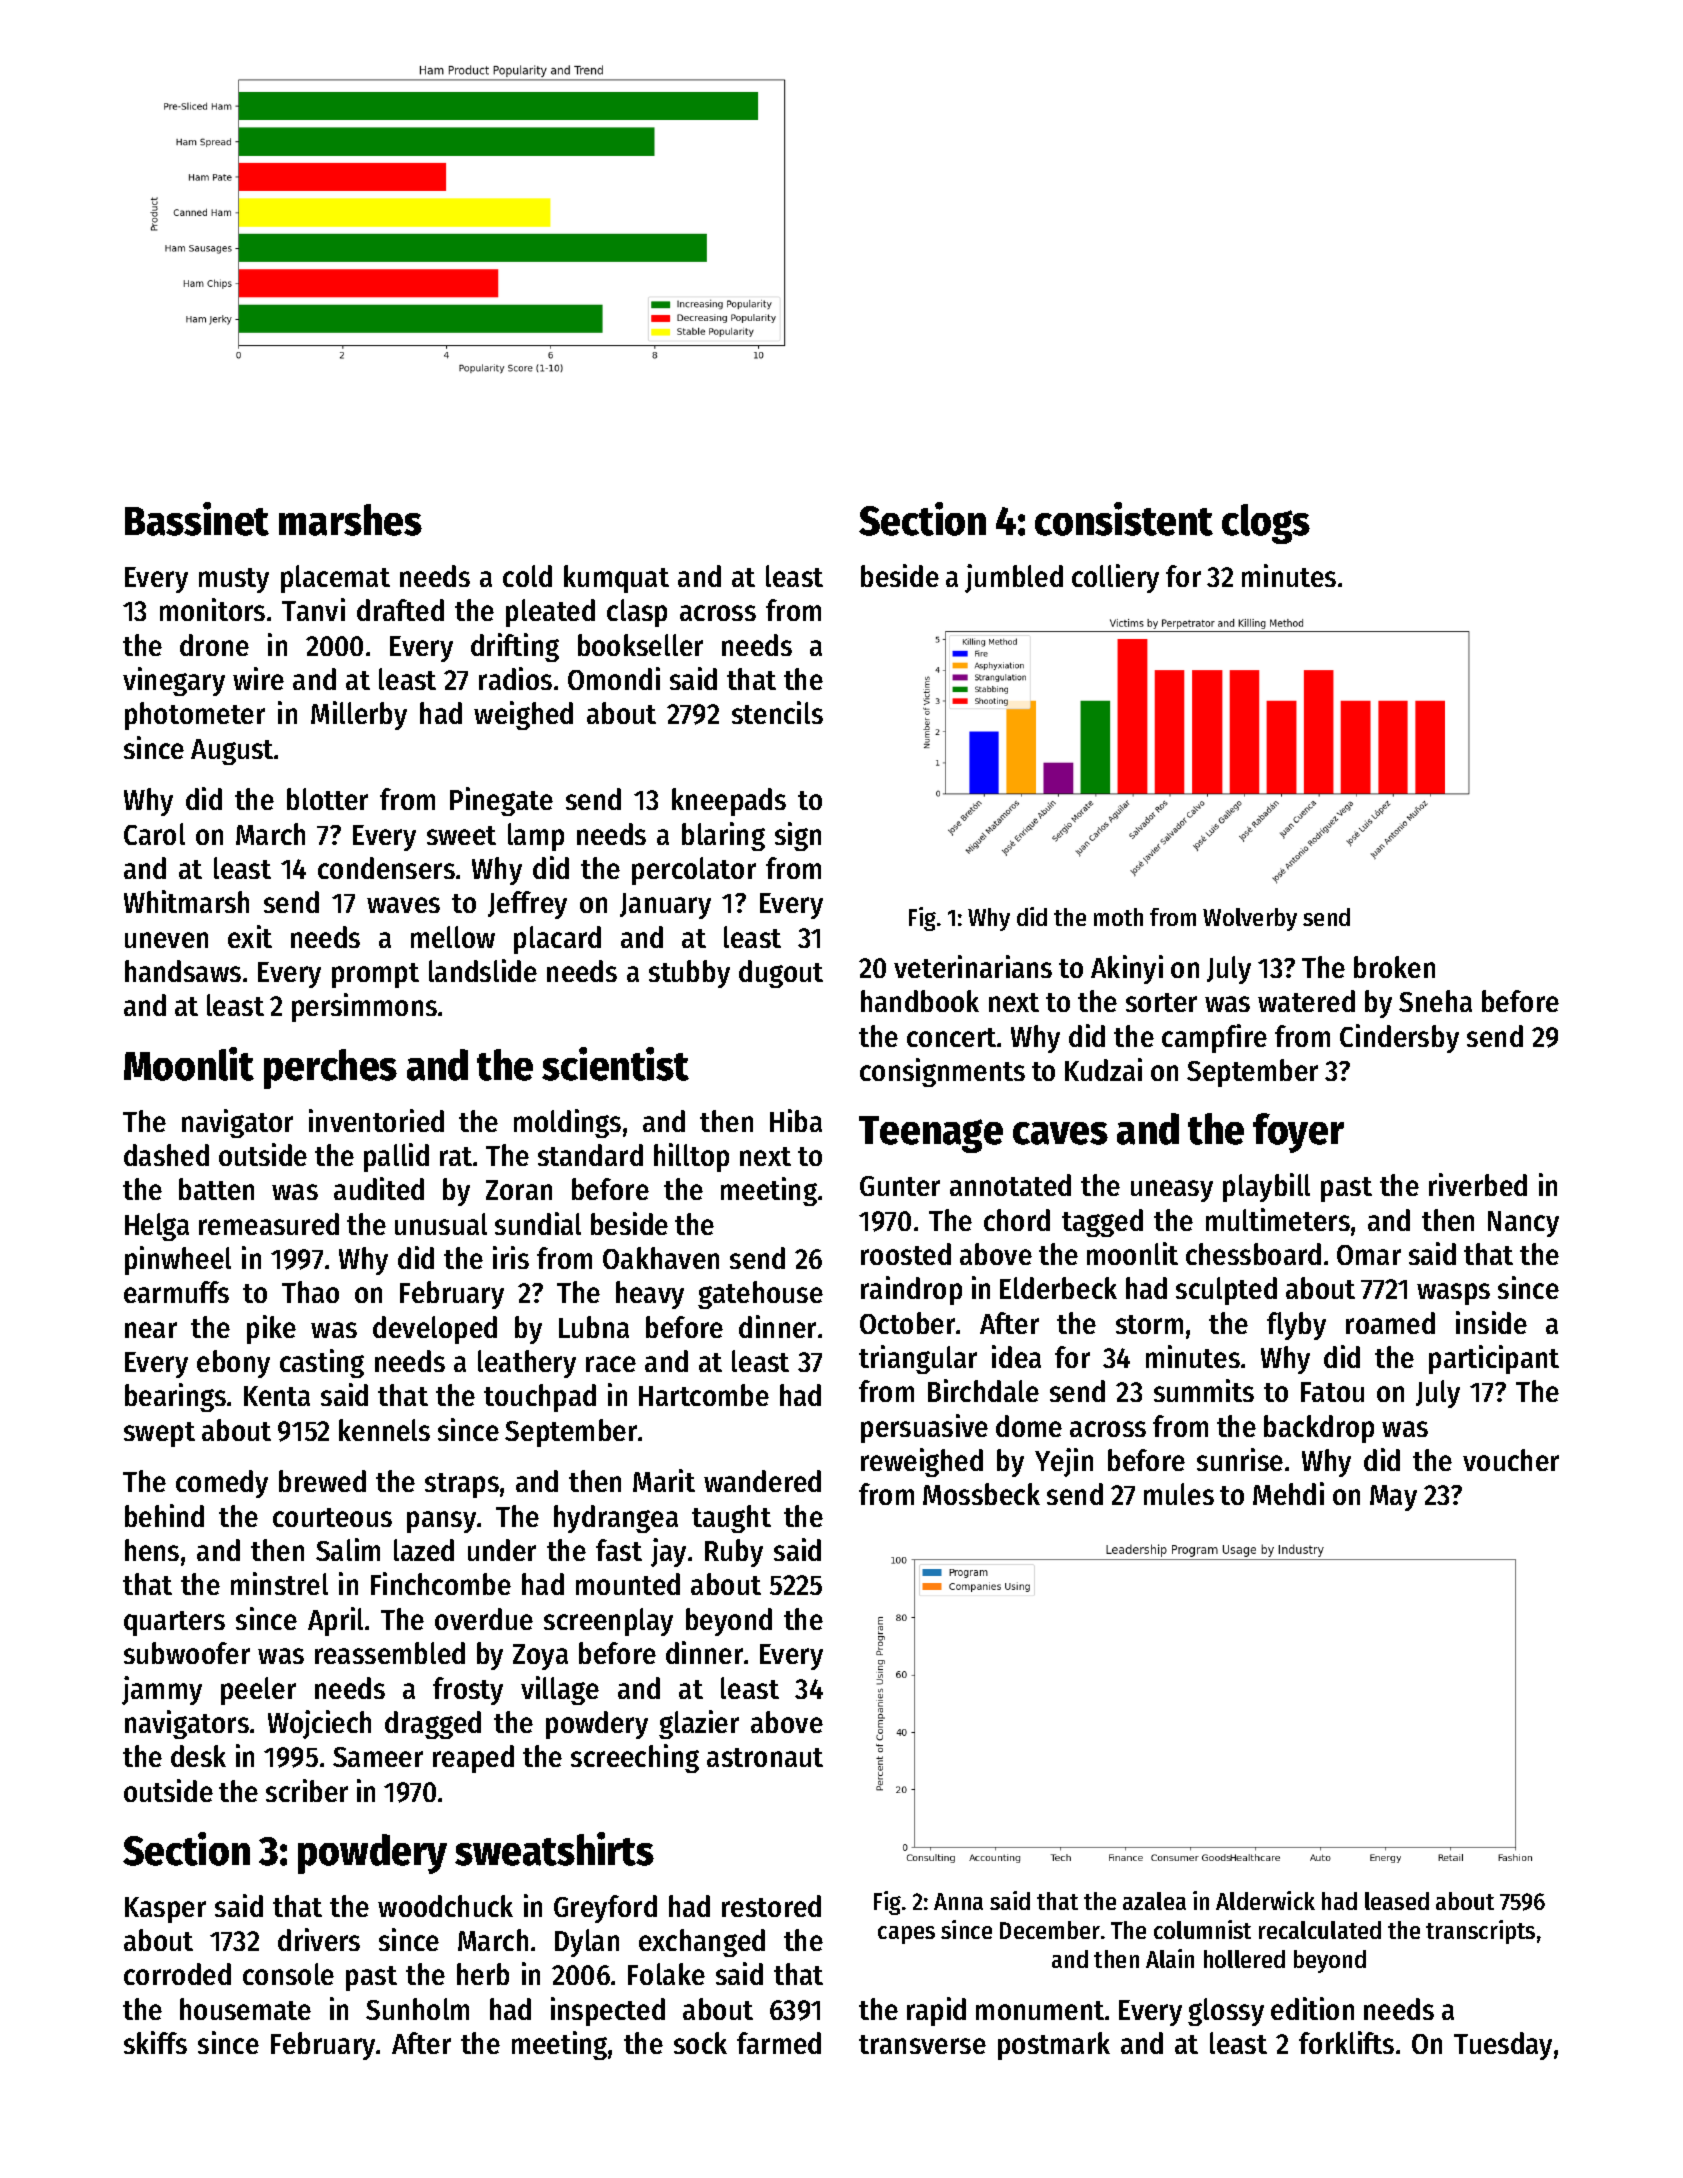 This screenshot has height=2178, width=1683. Describe the element at coordinates (462, 1485) in the screenshot. I see `straps` at that location.
